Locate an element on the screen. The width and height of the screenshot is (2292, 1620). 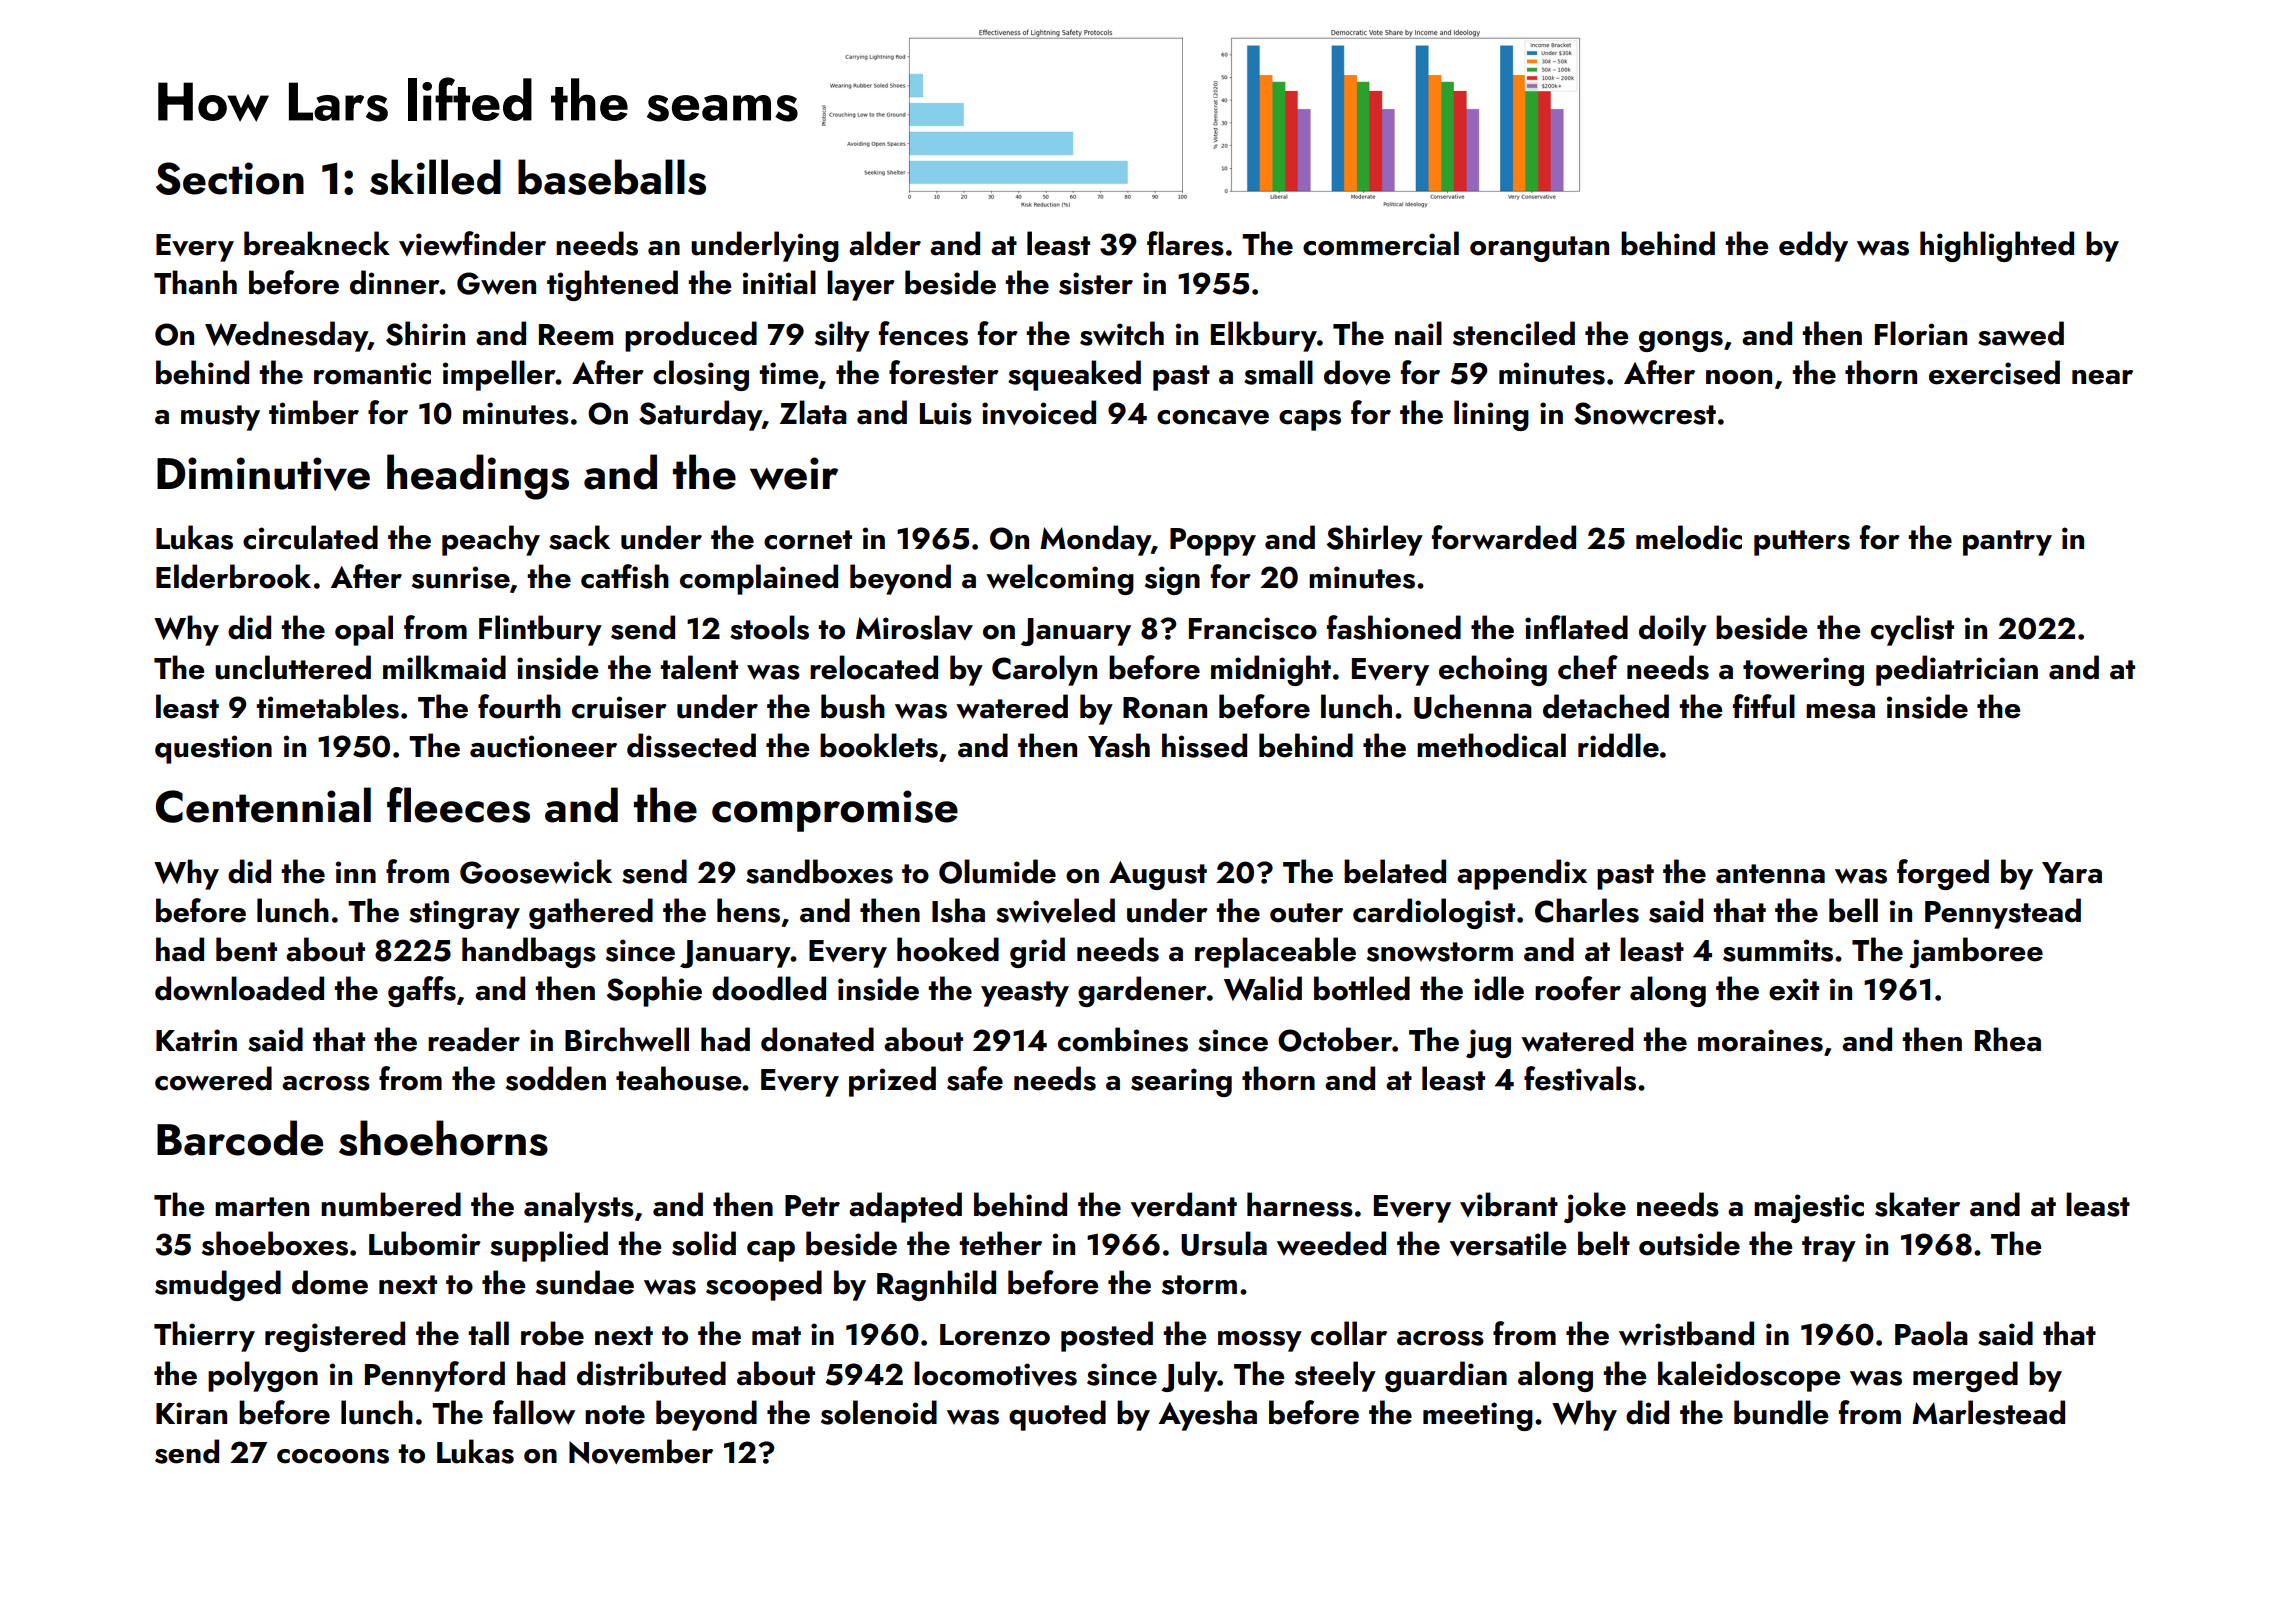
donated is located at coordinates (817, 1039).
